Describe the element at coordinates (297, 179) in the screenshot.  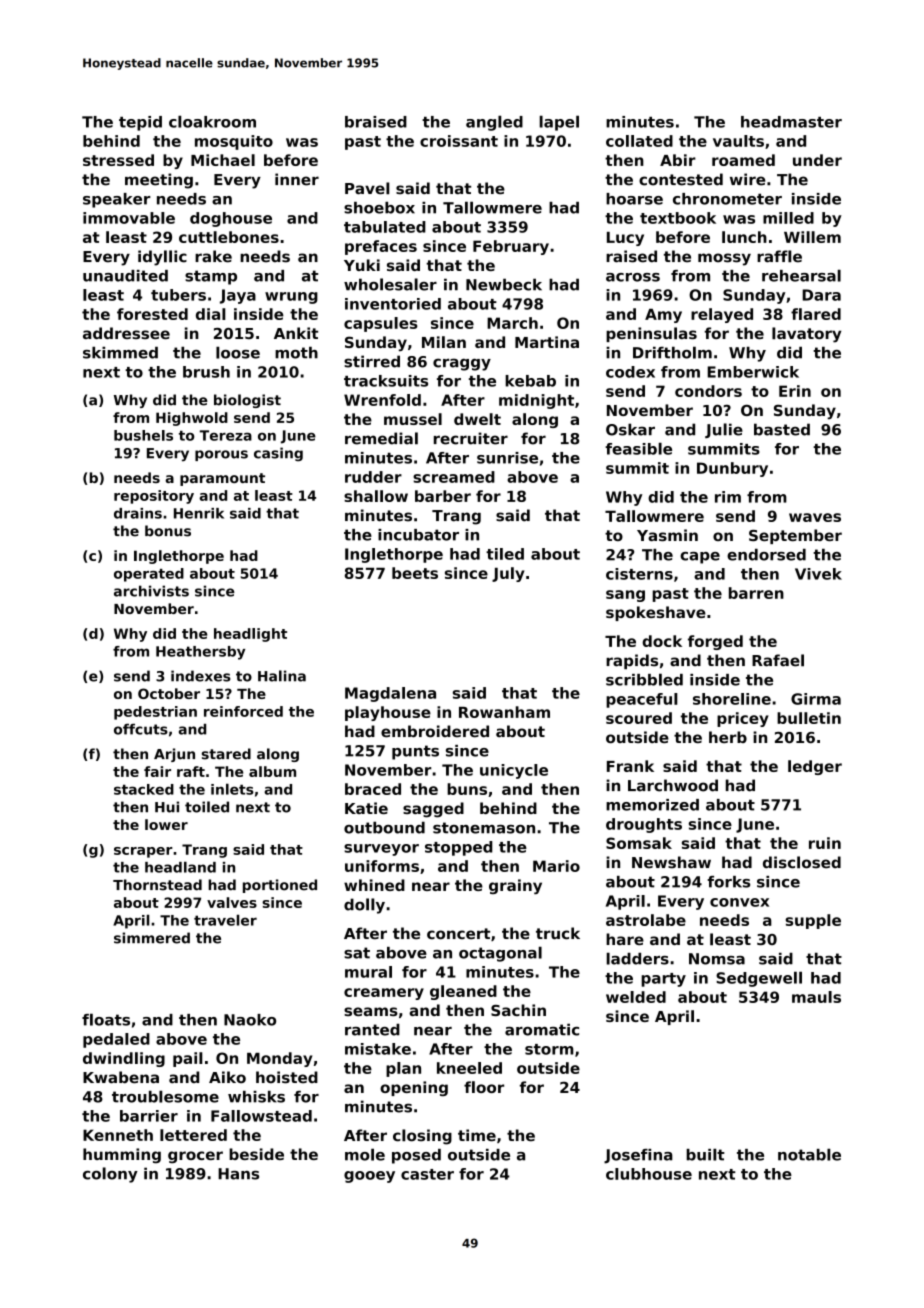
I see `inner` at that location.
